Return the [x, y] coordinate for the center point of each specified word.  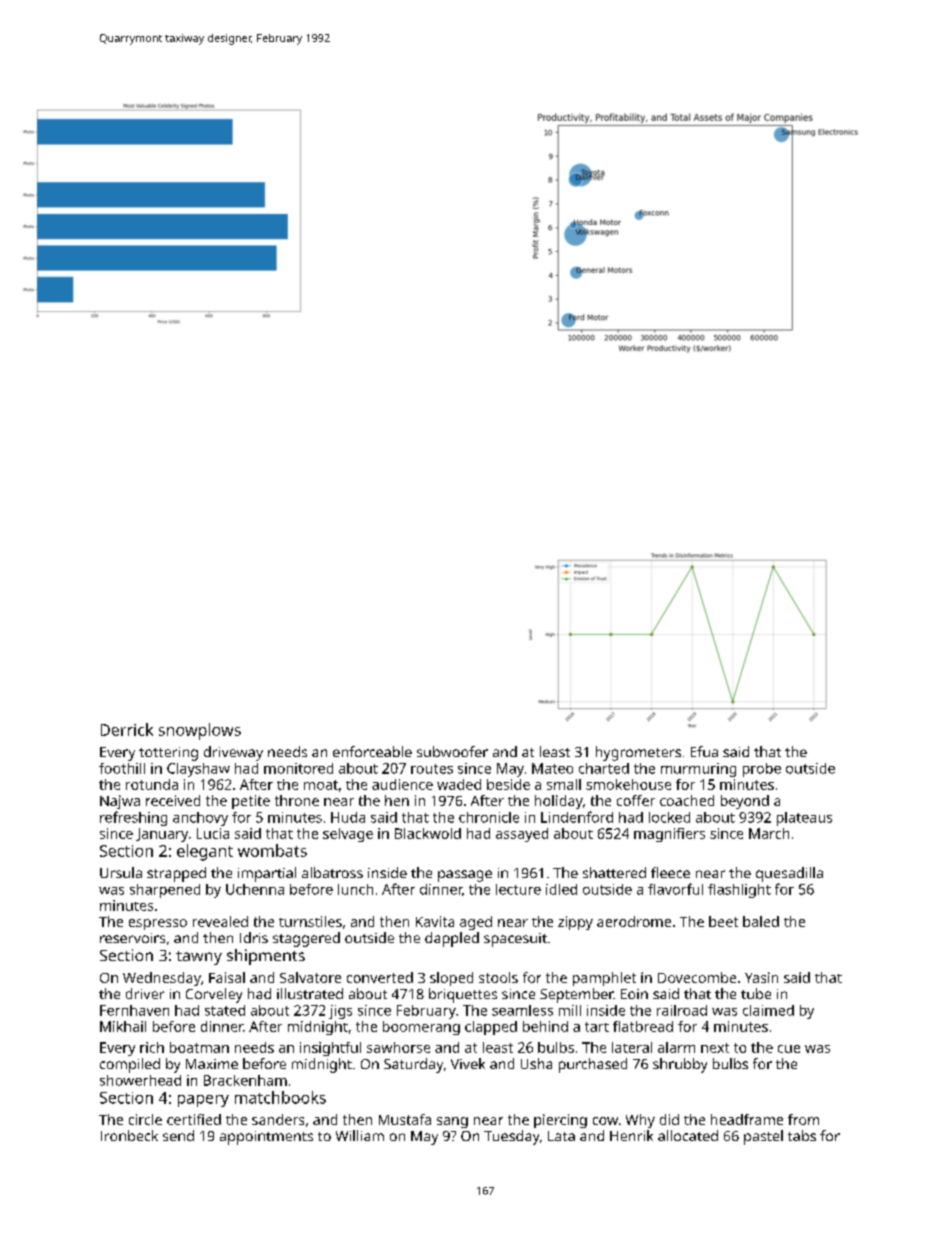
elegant [205, 852]
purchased [593, 1065]
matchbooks [280, 1097]
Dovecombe [697, 977]
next [715, 1048]
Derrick [127, 729]
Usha [536, 1063]
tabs [802, 1135]
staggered [306, 939]
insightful [330, 1049]
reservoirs [132, 938]
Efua [704, 751]
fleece [670, 872]
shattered [614, 872]
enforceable [372, 751]
